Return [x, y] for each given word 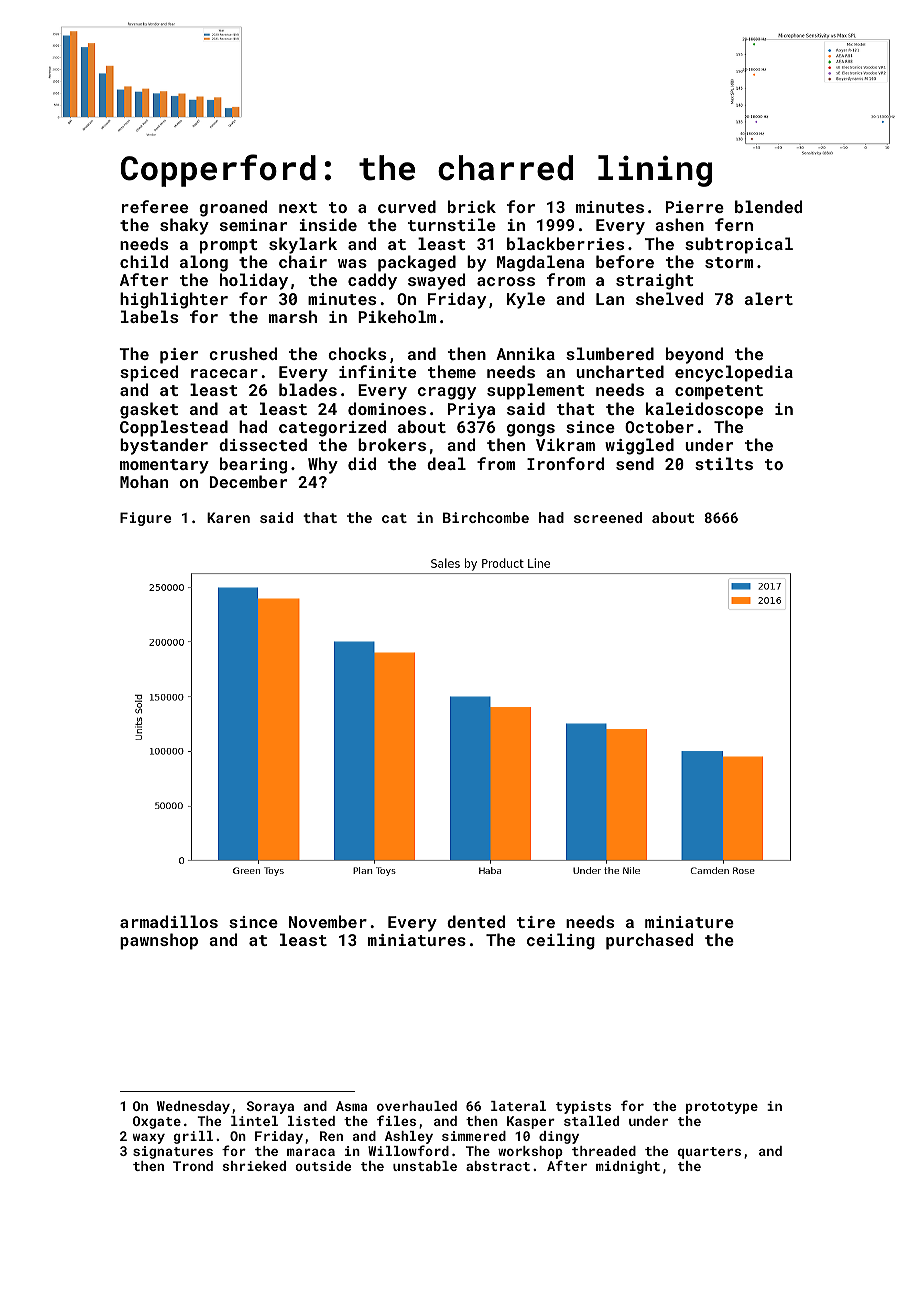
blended [768, 206]
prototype [722, 1108]
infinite [377, 371]
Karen [228, 517]
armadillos [169, 921]
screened [608, 517]
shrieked [254, 1166]
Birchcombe [486, 517]
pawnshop [159, 941]
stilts [724, 463]
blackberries [565, 243]
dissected [263, 444]
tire [536, 922]
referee [155, 206]
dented [476, 921]
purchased [649, 941]
